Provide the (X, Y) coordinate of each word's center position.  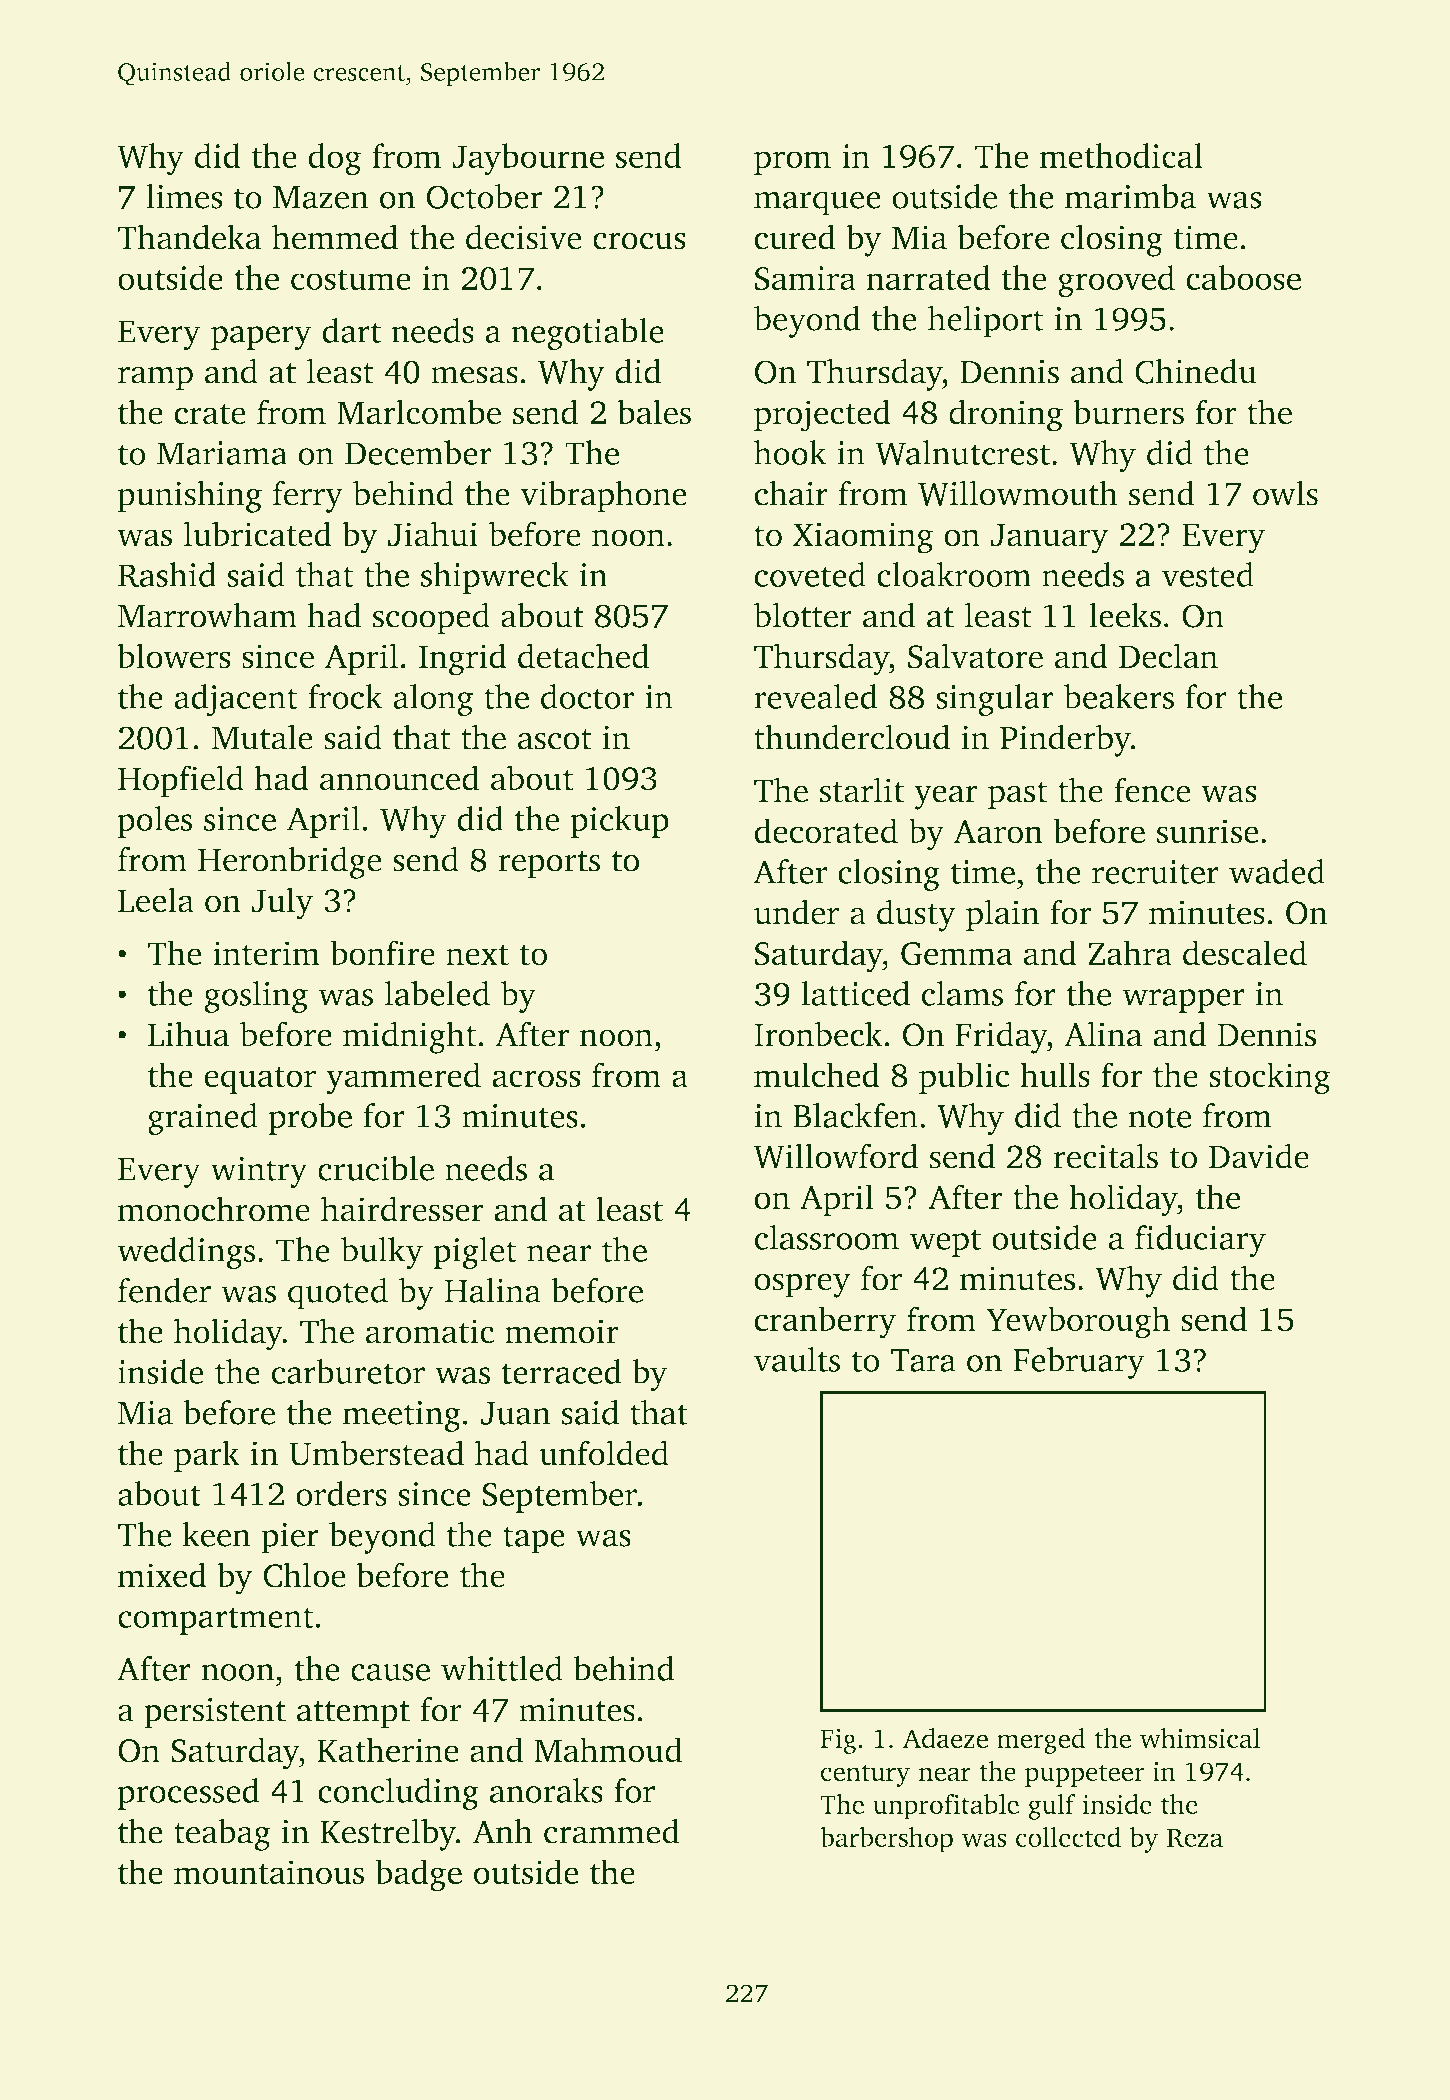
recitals (1105, 1156)
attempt (353, 1715)
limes (184, 196)
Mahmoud (608, 1750)
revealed (816, 696)
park (207, 1456)
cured (795, 237)
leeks (1125, 615)
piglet (475, 1253)
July (282, 903)
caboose (1243, 277)
